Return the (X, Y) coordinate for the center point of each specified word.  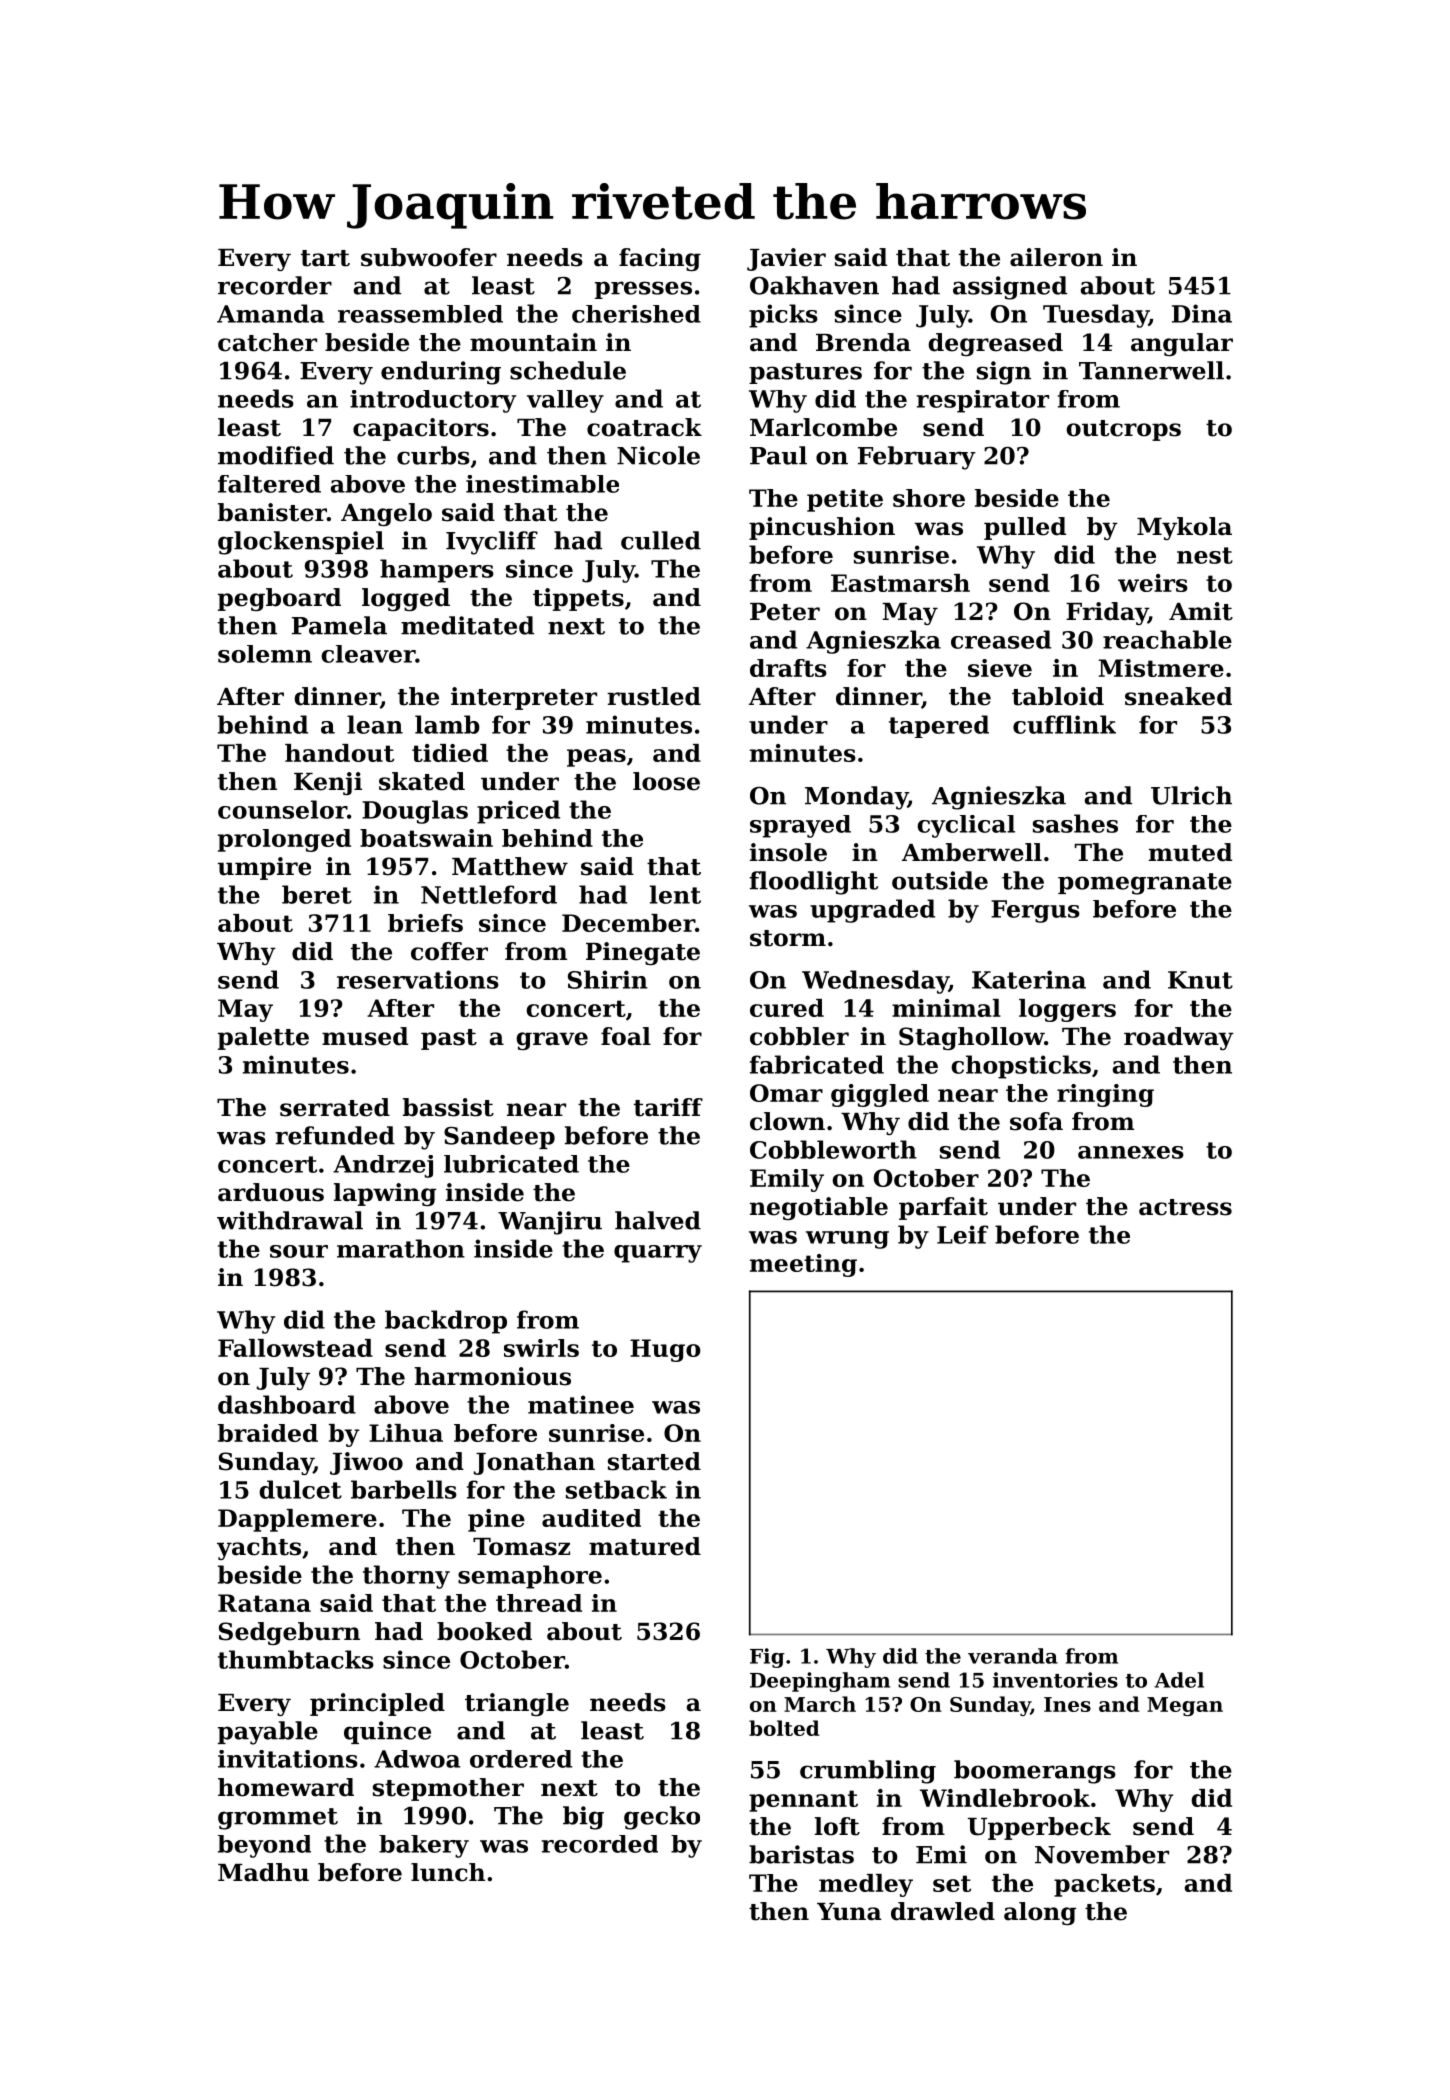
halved (658, 1220)
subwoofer (429, 257)
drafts (788, 668)
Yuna (849, 1912)
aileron (1056, 257)
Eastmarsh (900, 583)
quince (387, 1732)
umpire (264, 868)
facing (660, 259)
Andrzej (383, 1166)
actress (1185, 1207)
